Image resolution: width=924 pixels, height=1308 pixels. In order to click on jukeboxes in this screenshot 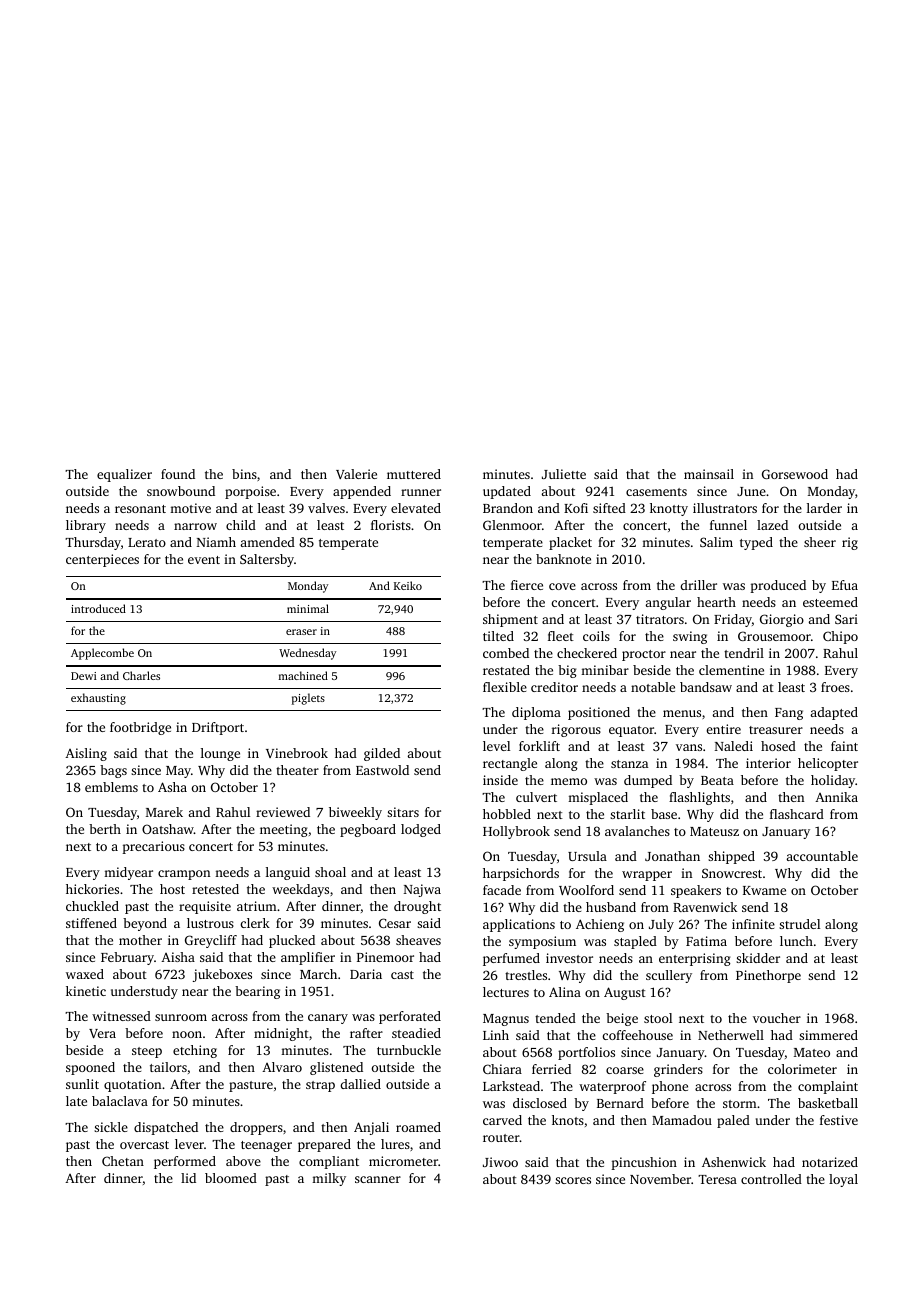, I will do `click(222, 975)`.
